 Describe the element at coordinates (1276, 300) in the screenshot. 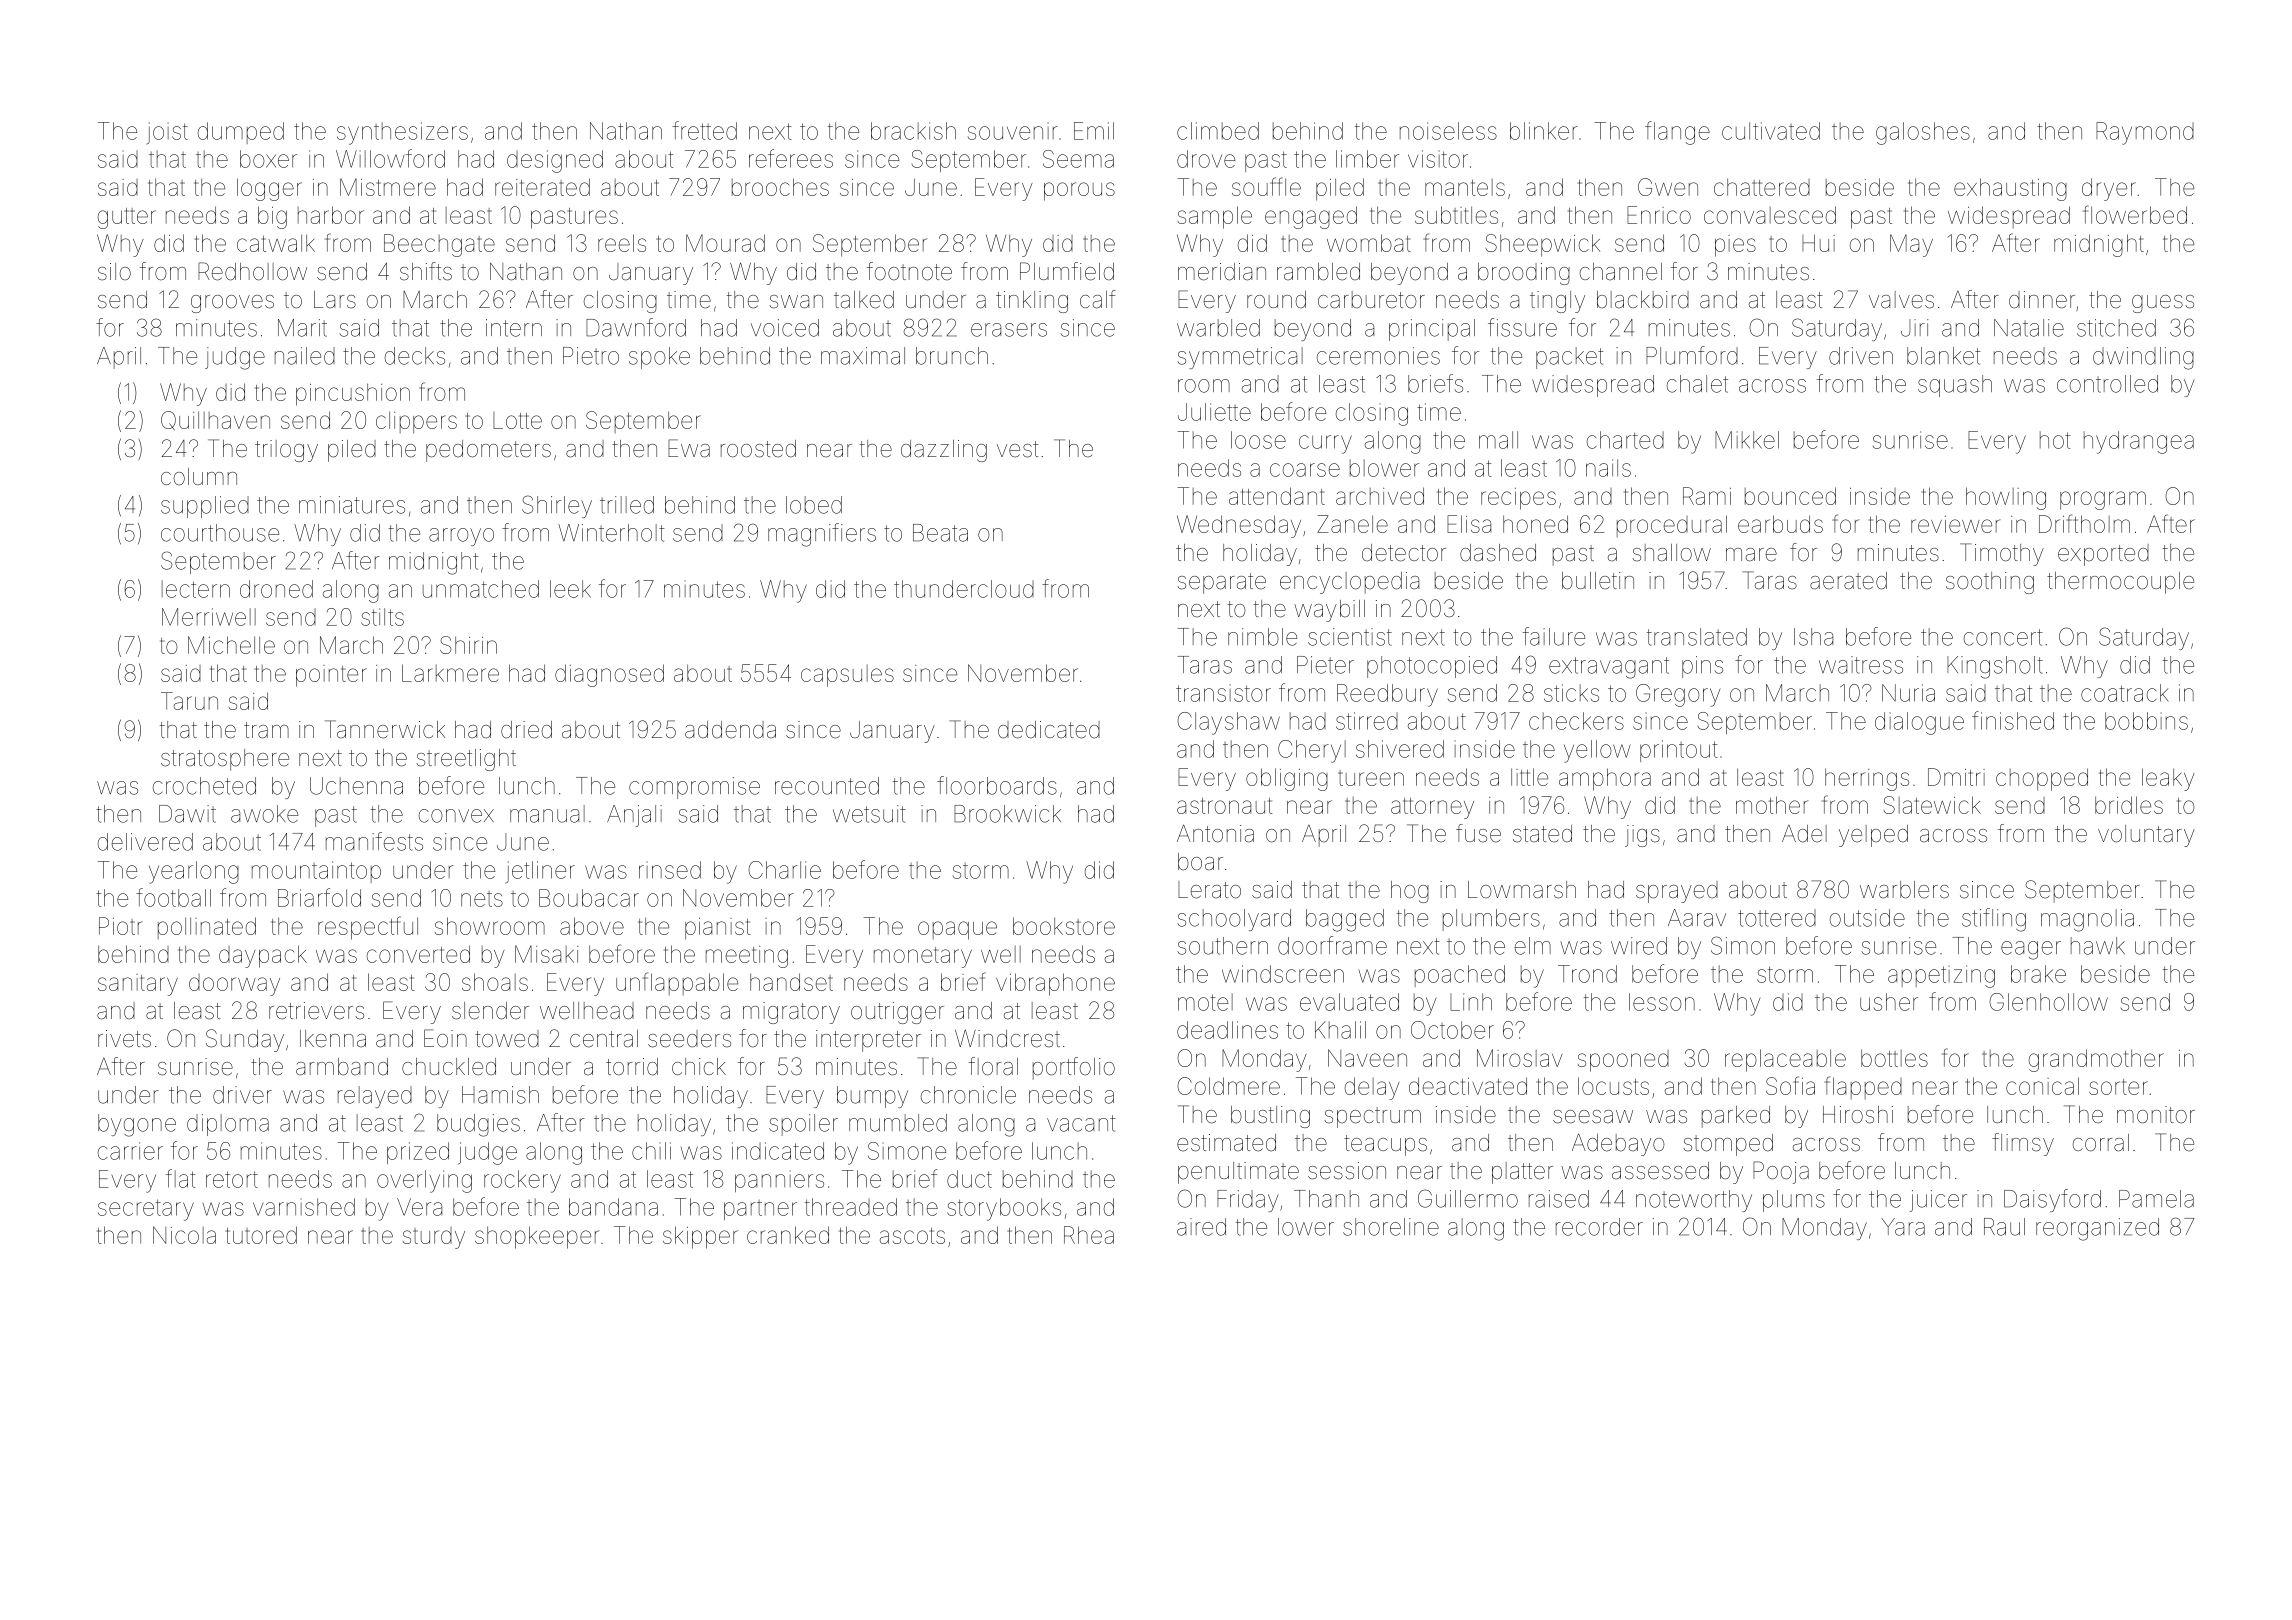

I see `round` at that location.
